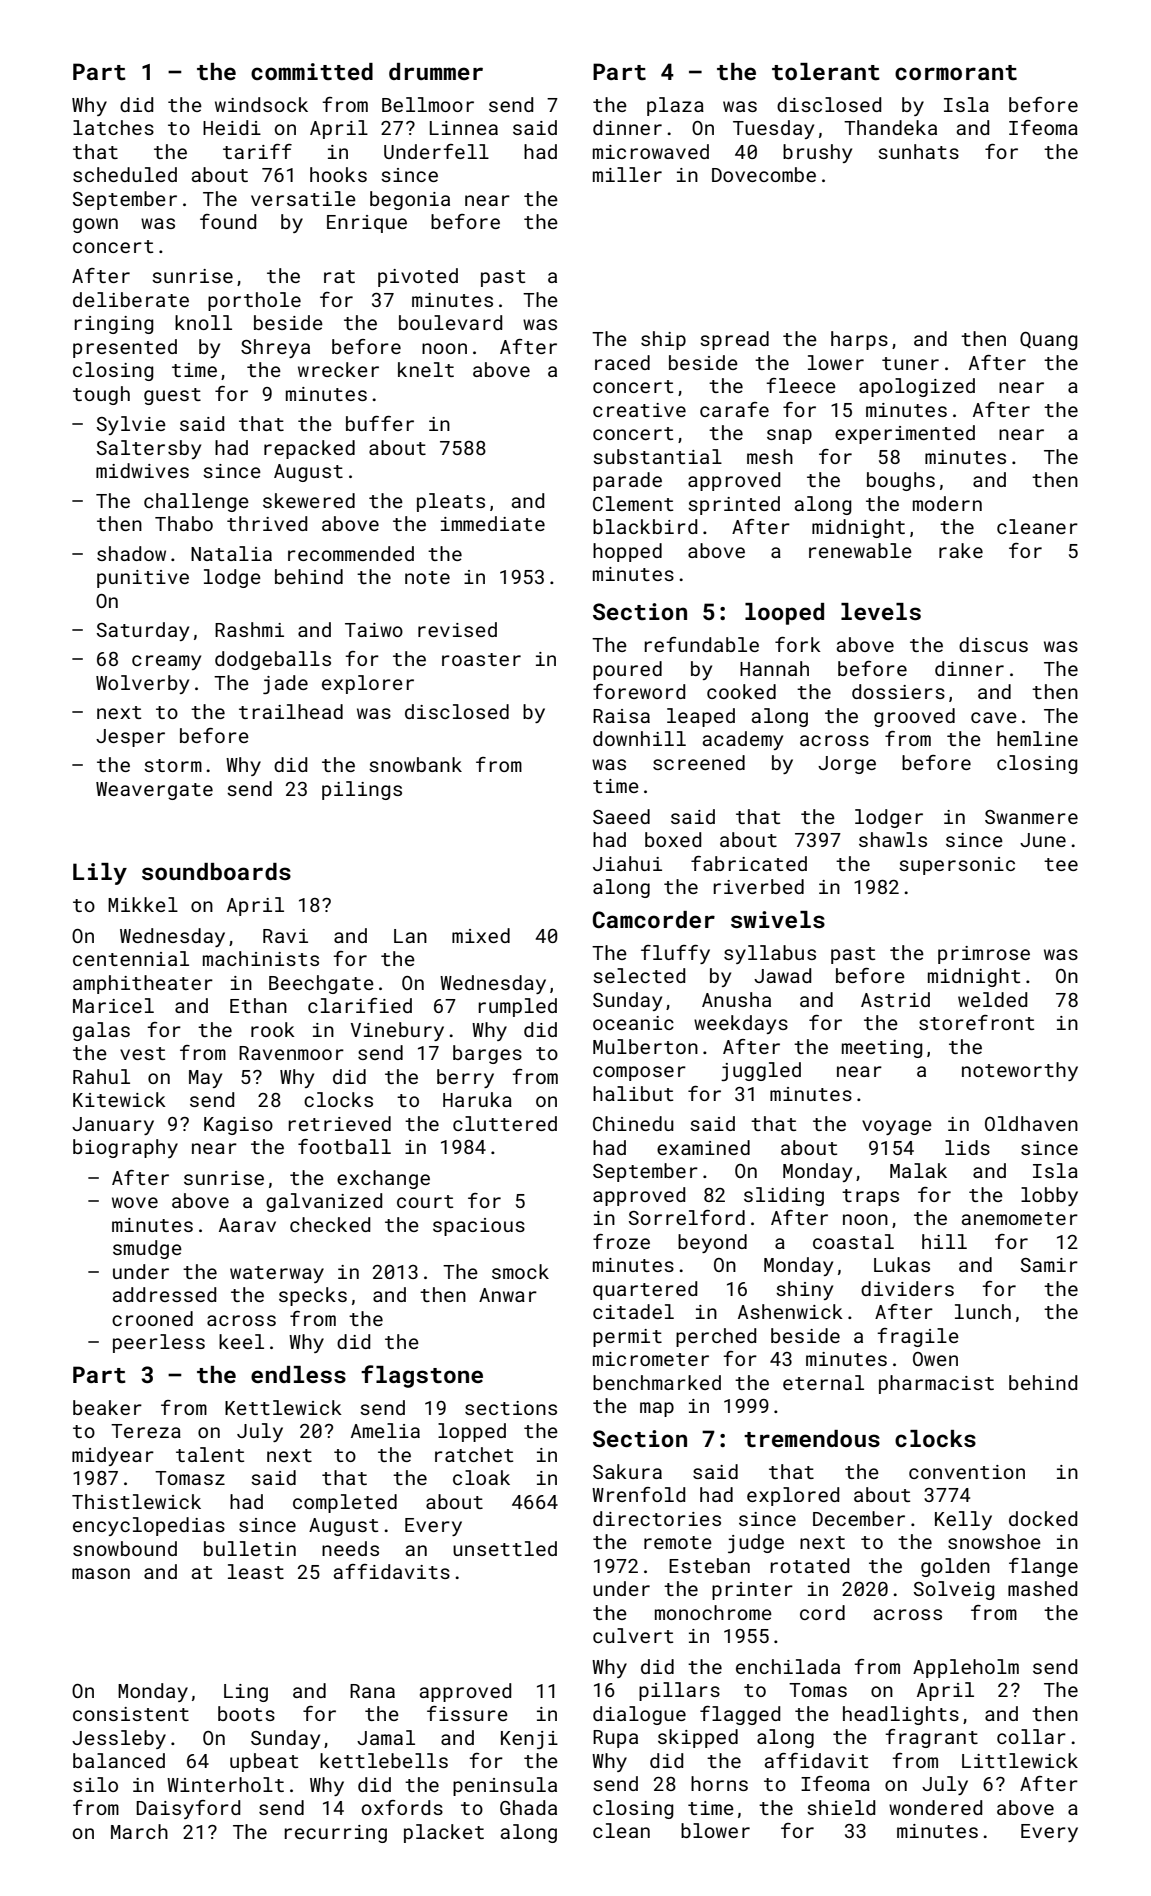 This page has height=1896, width=1151. What do you see at coordinates (1049, 341) in the page?
I see `Quang` at bounding box center [1049, 341].
